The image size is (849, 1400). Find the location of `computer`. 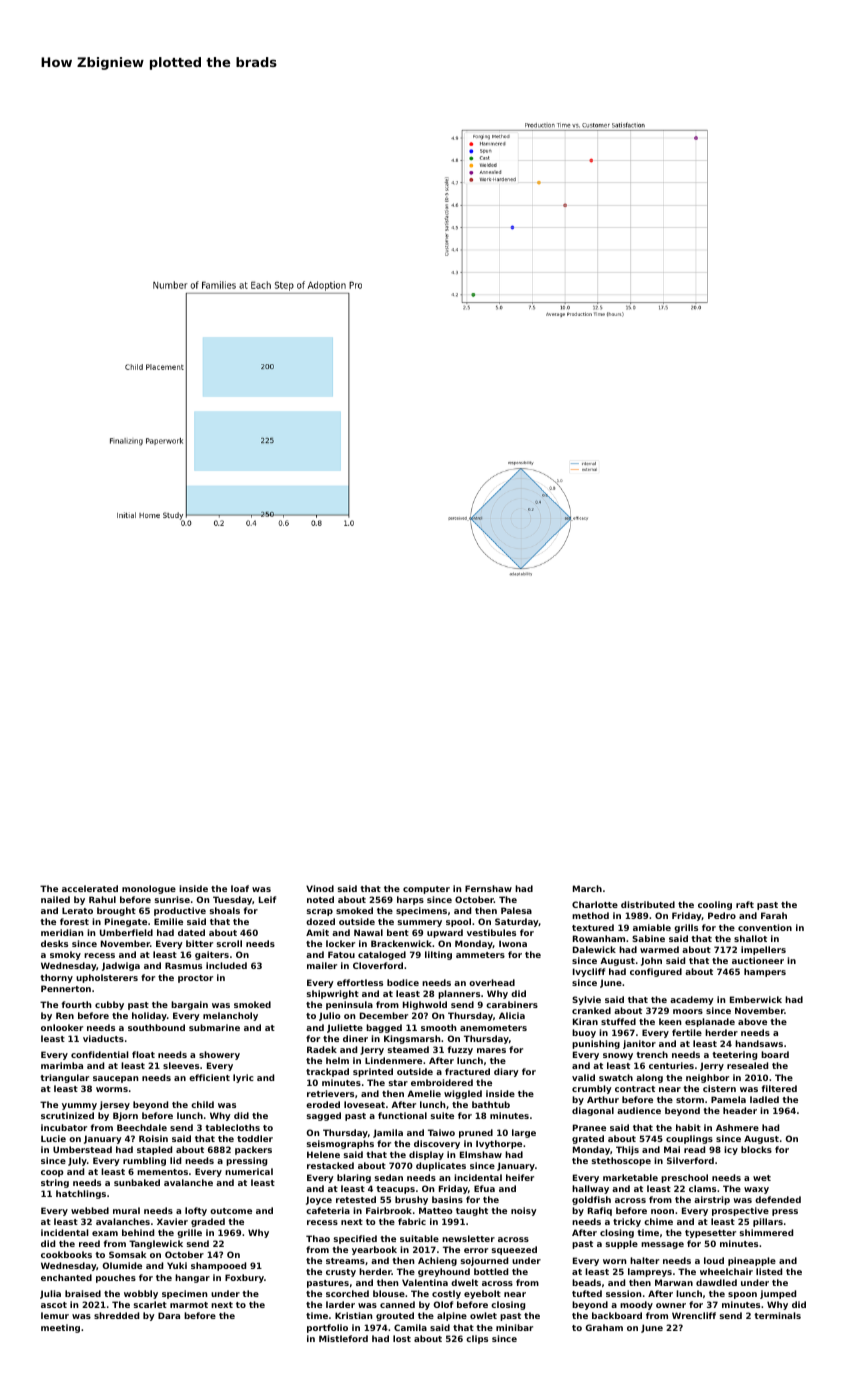

computer is located at coordinates (426, 890).
